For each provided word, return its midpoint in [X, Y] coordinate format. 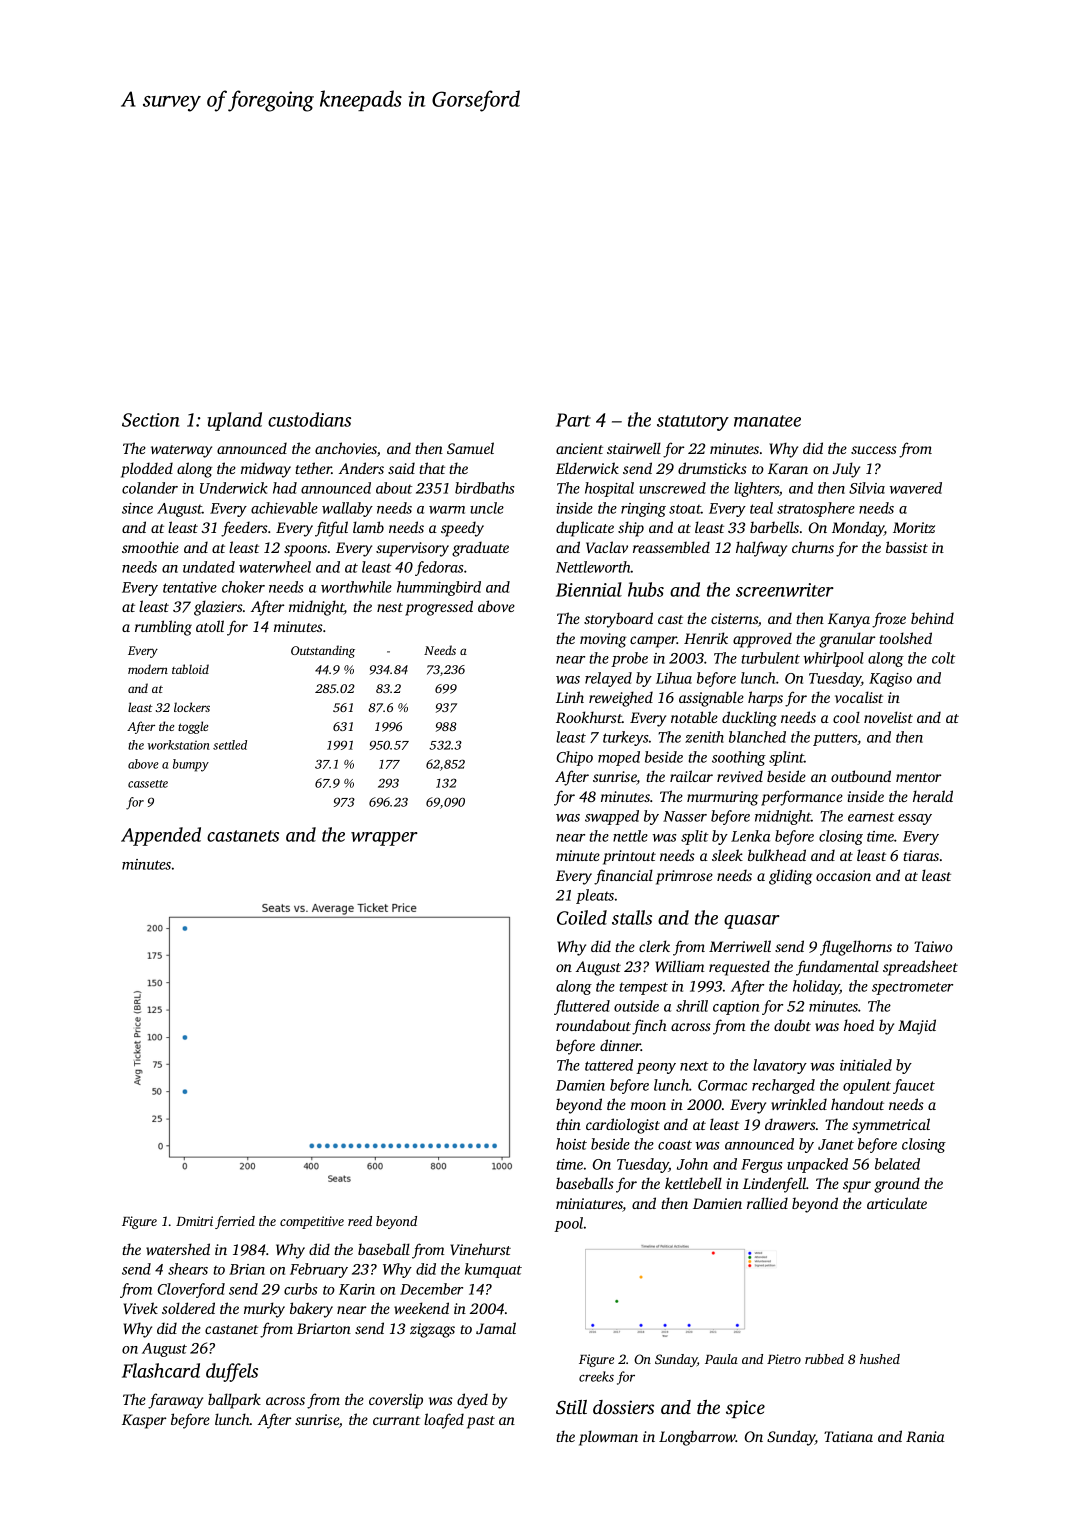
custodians [309, 419]
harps [765, 699]
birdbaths [484, 488]
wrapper [384, 839]
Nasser [685, 816]
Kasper [144, 1421]
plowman [608, 1438]
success [874, 450]
